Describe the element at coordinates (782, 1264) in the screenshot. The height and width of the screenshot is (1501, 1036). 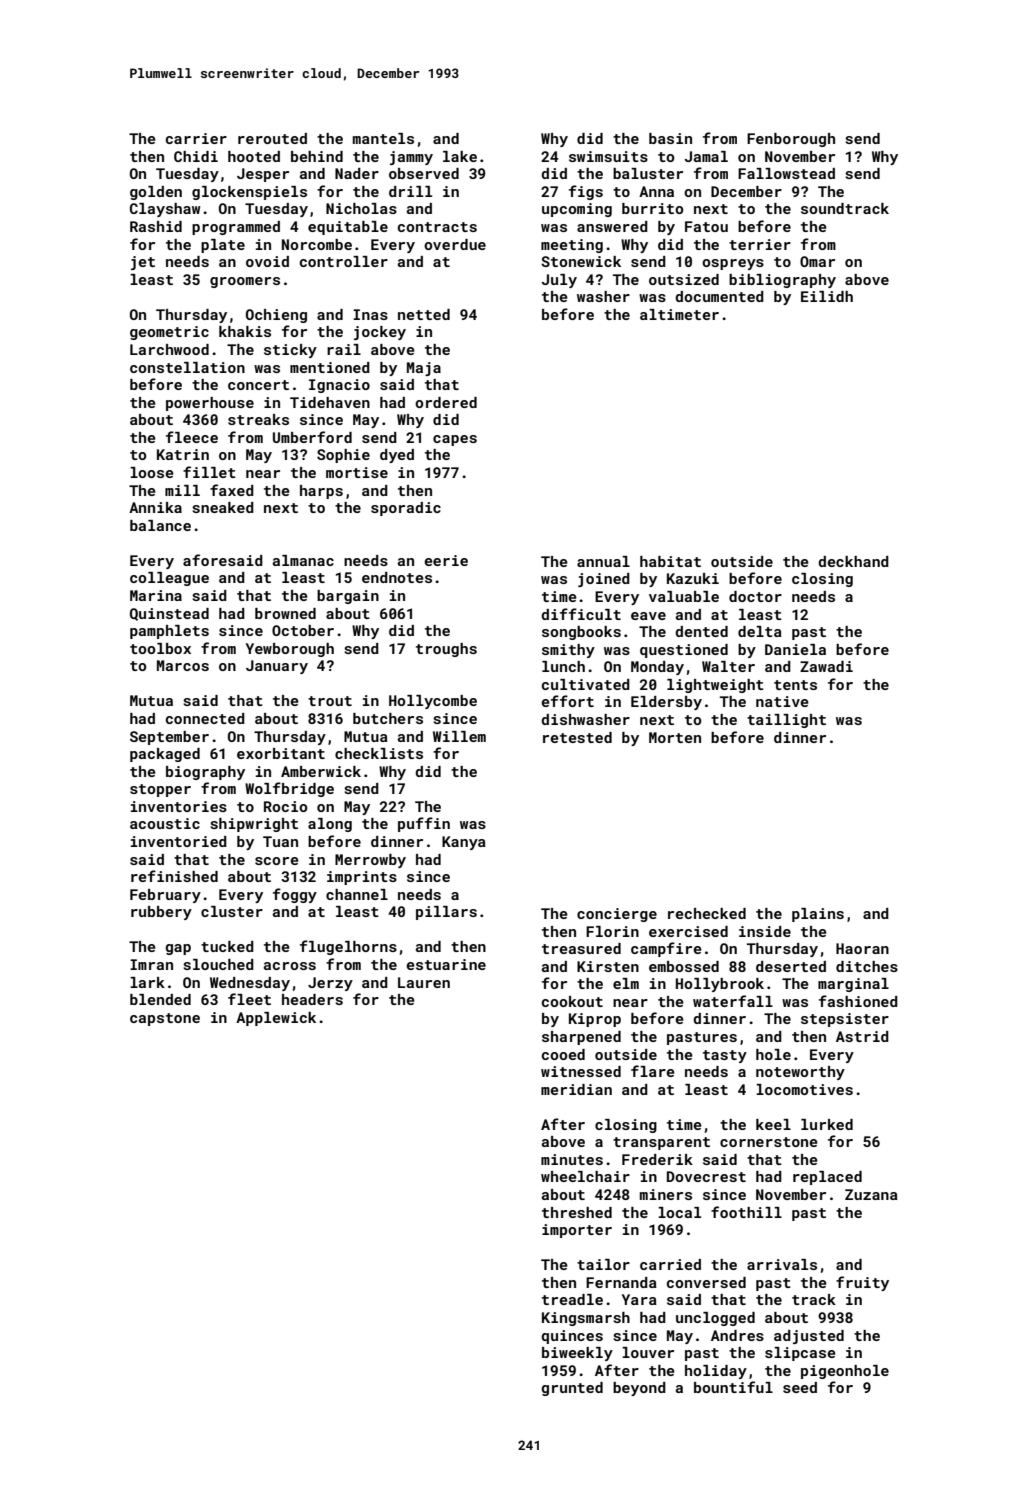
I see `arrivals` at that location.
